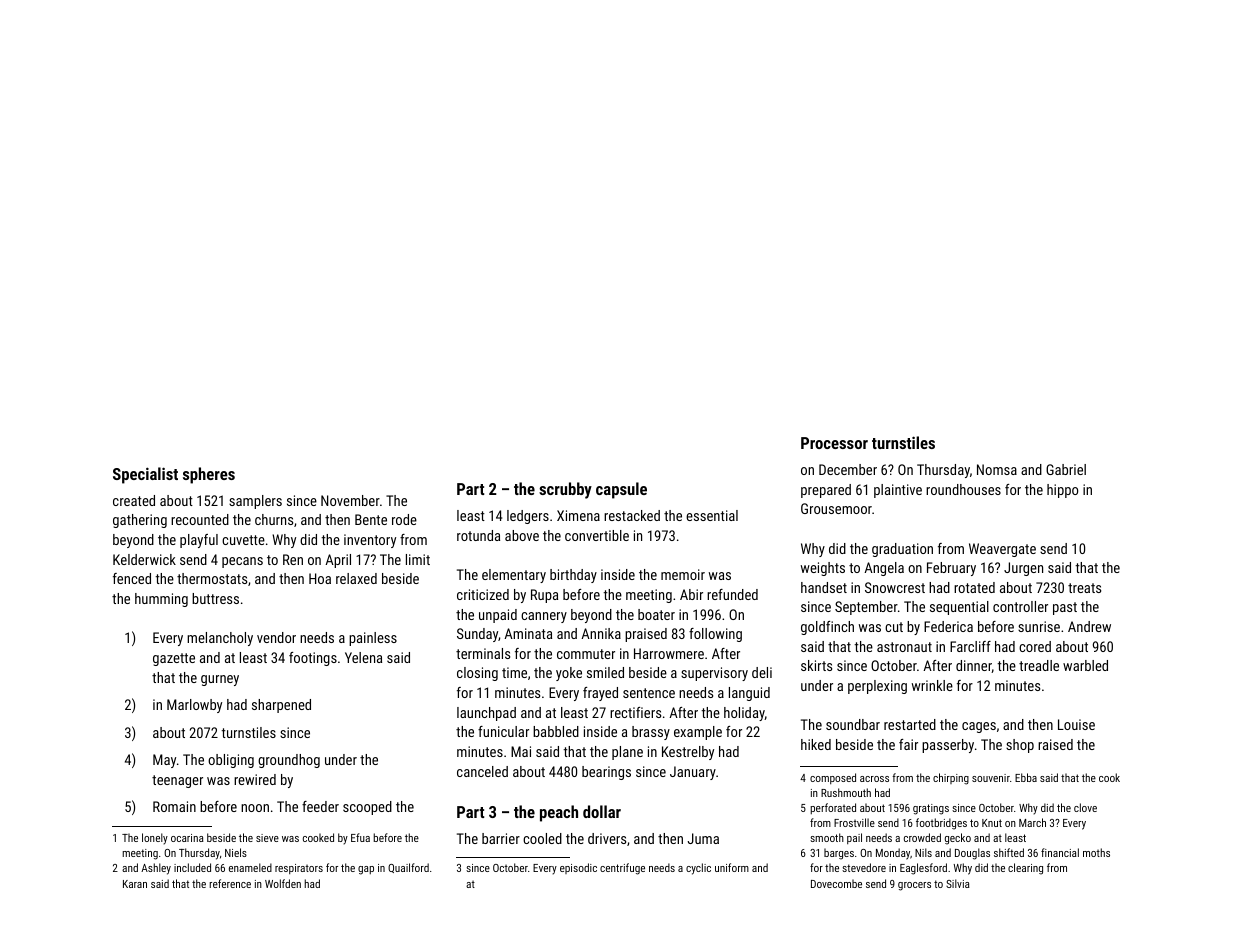 The width and height of the page is (1233, 952). What do you see at coordinates (997, 469) in the page?
I see `Nomsa` at bounding box center [997, 469].
